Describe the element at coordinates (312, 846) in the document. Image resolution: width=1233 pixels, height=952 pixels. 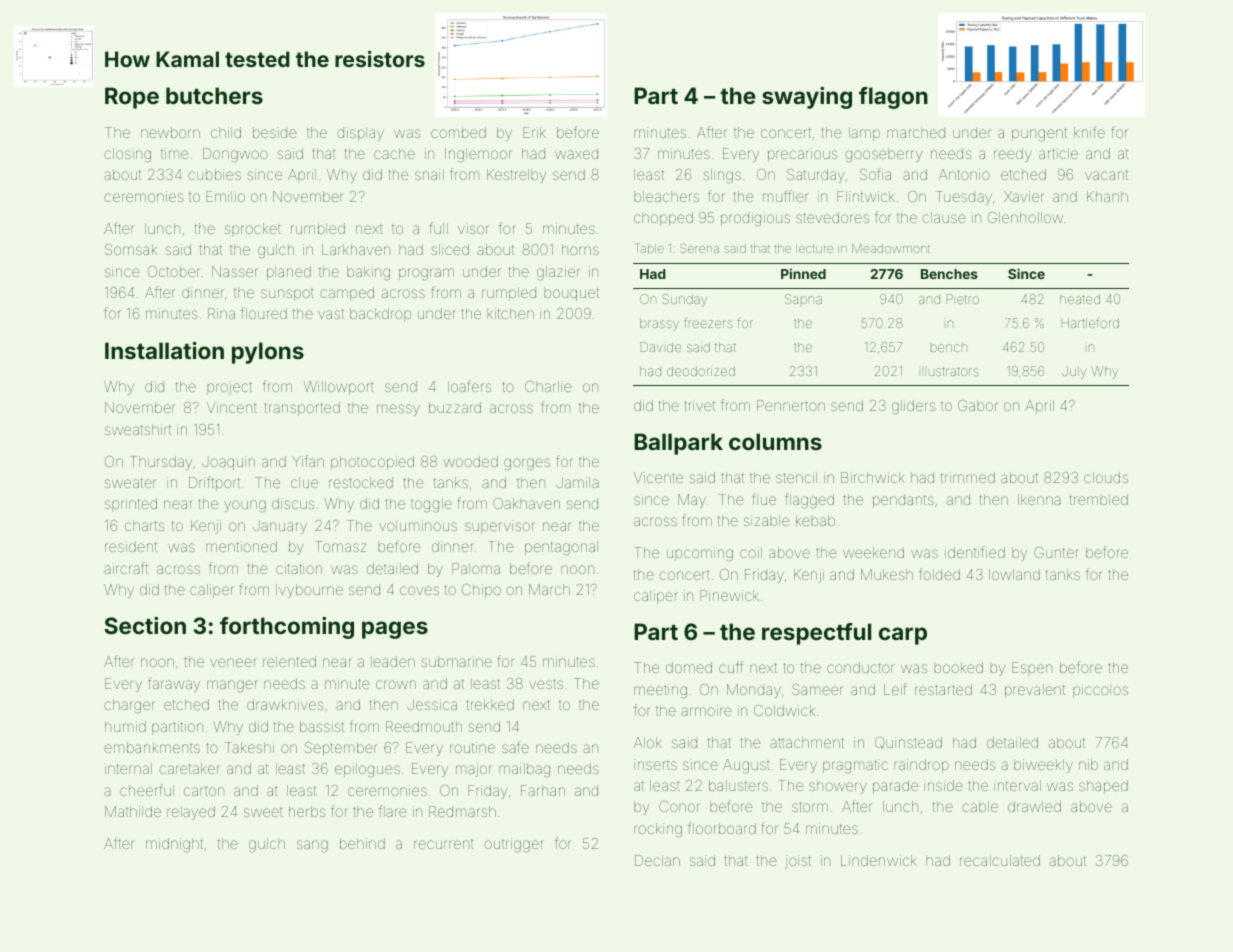
I see `sang` at that location.
